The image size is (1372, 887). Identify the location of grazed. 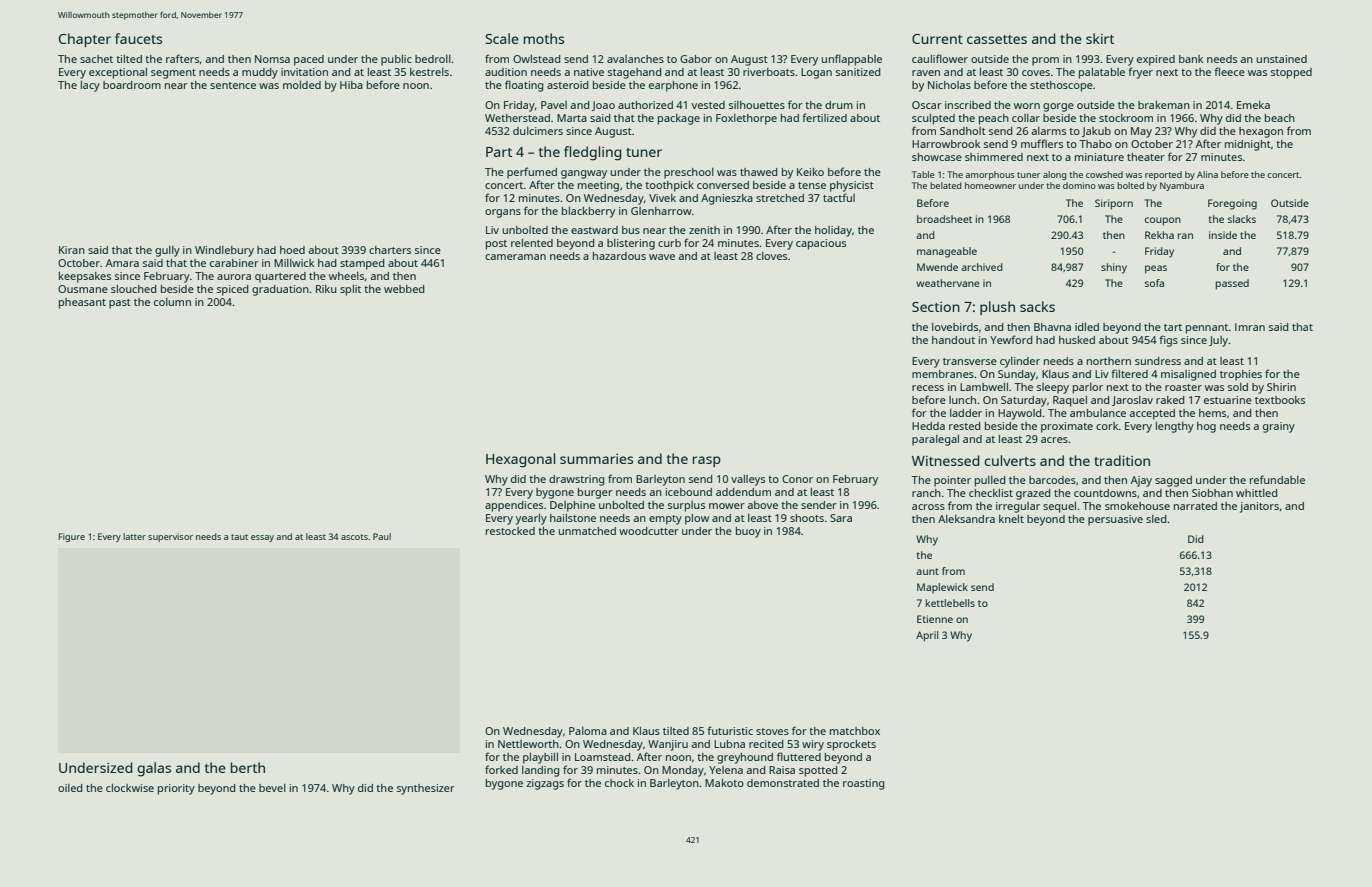
(1033, 494).
